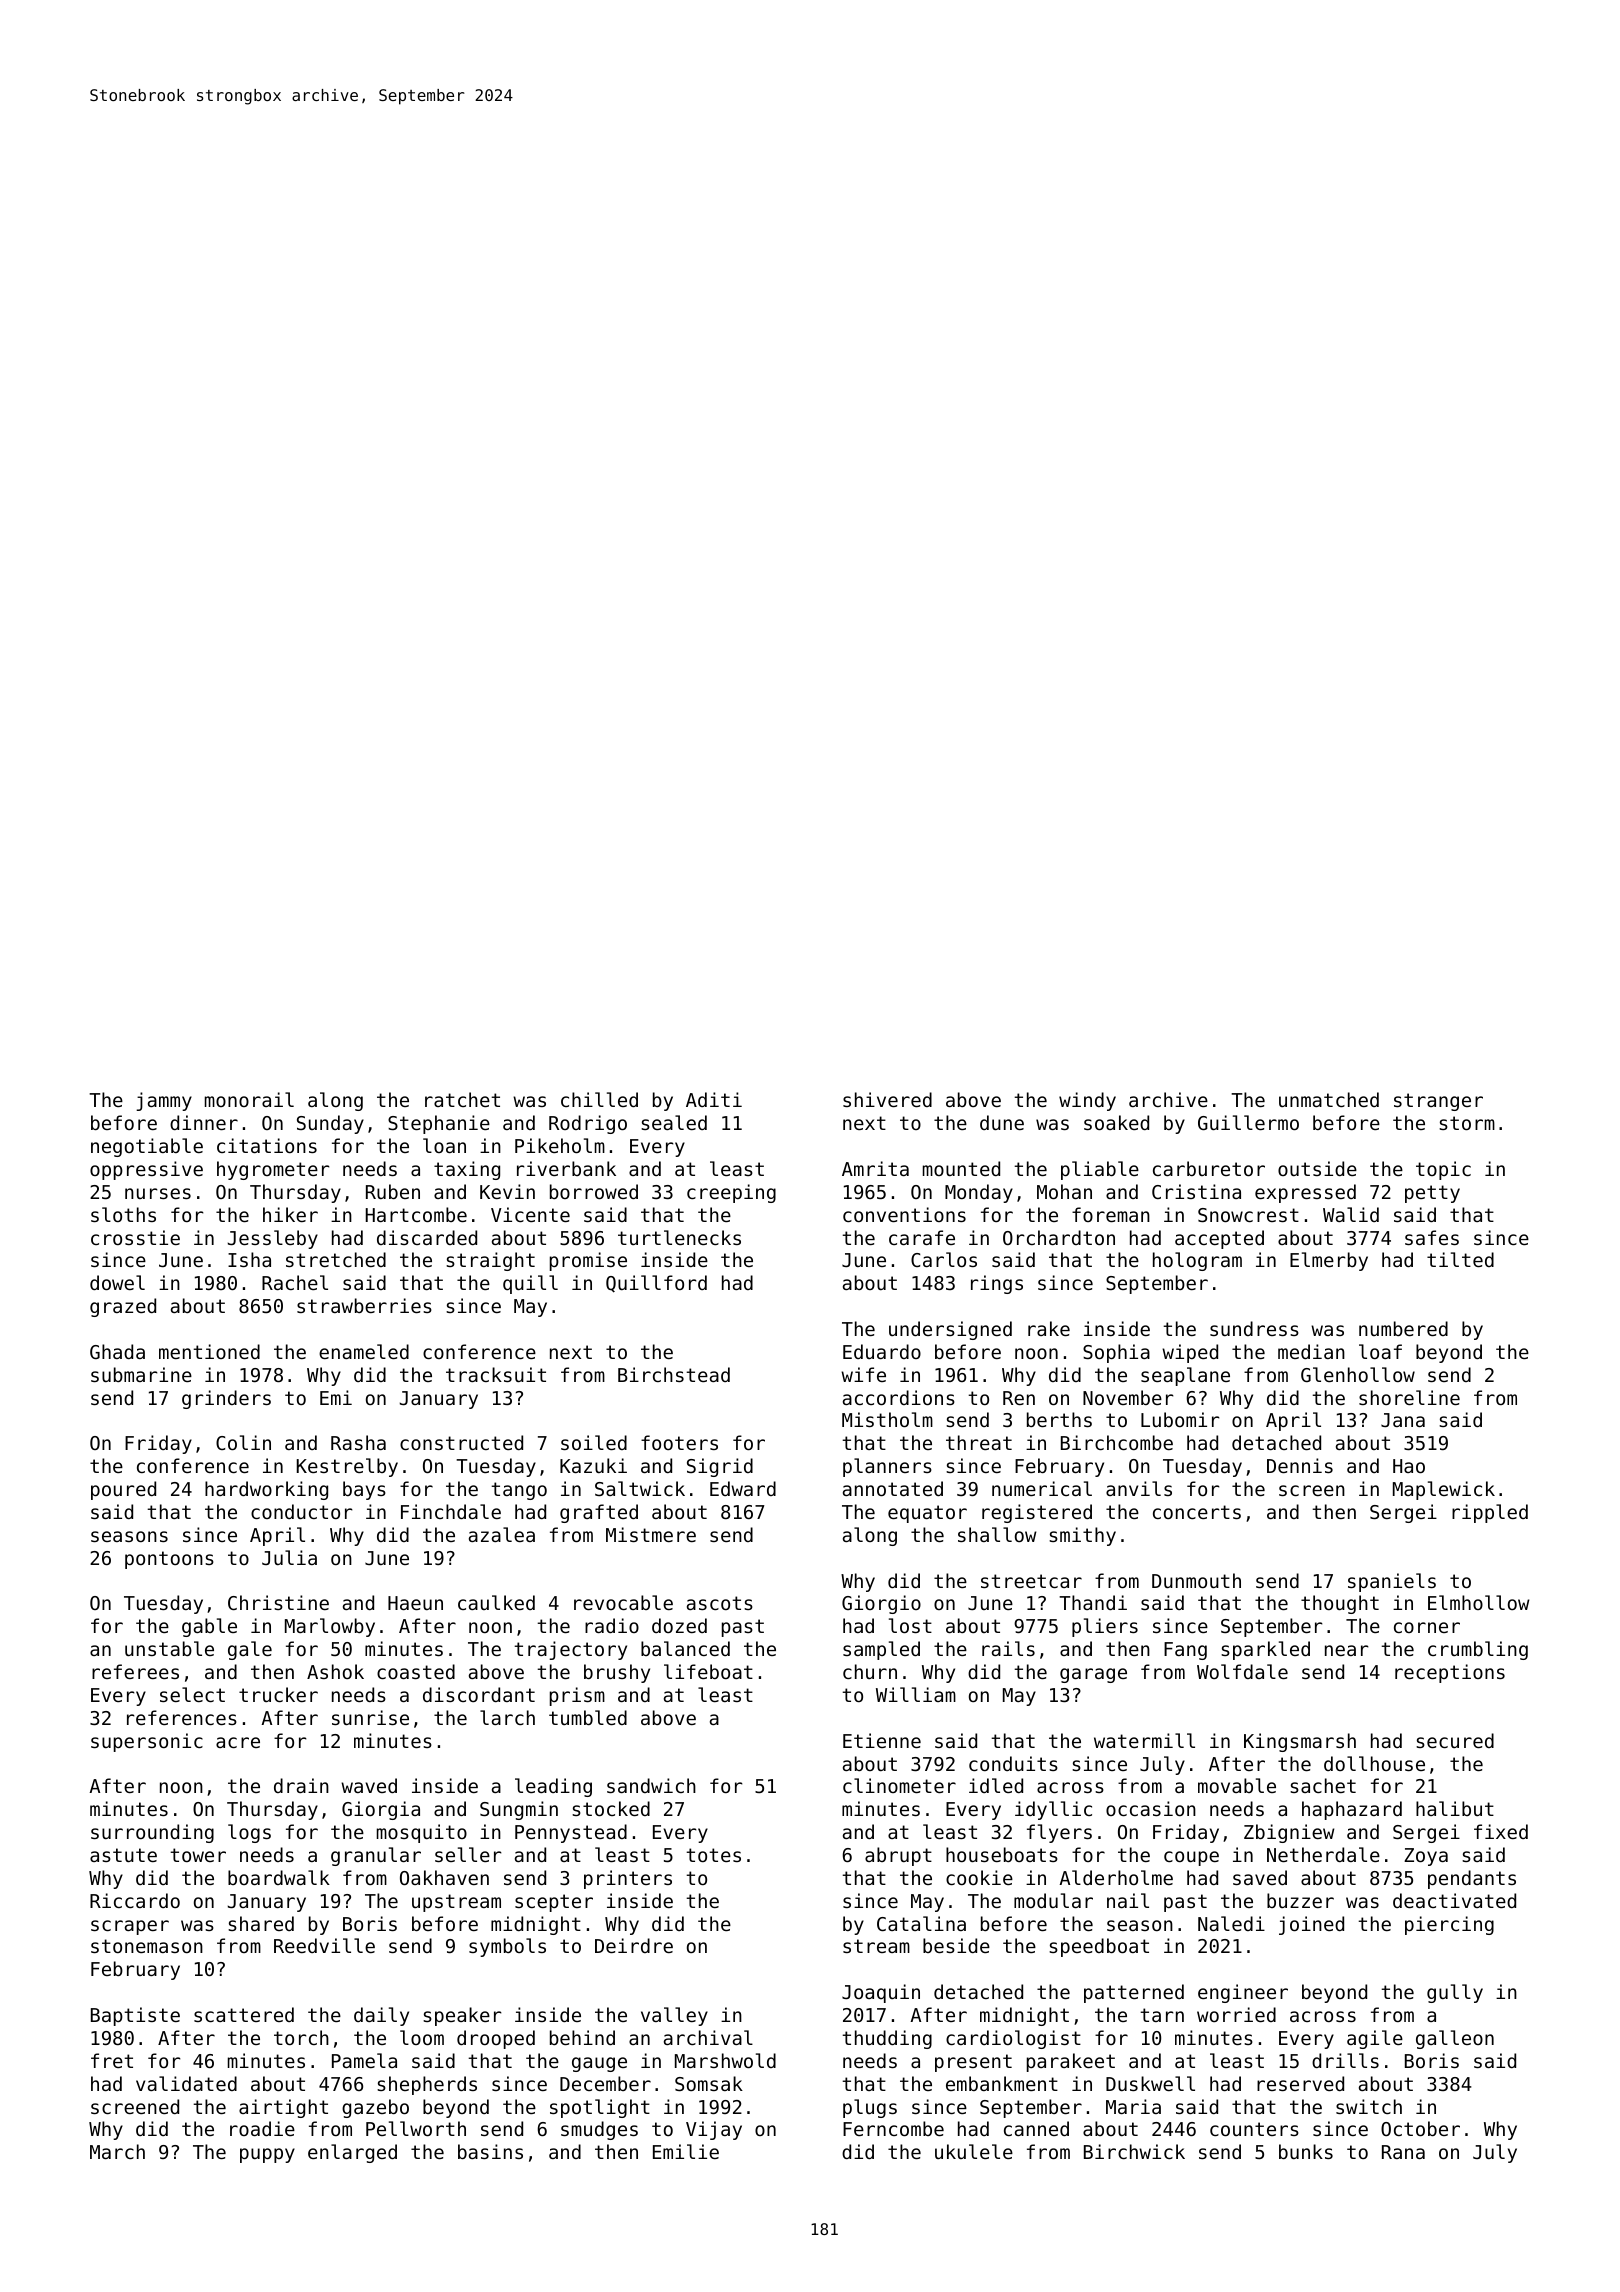 This page has width=1620, height=2292. Describe the element at coordinates (922, 1237) in the page. I see `carafe` at that location.
